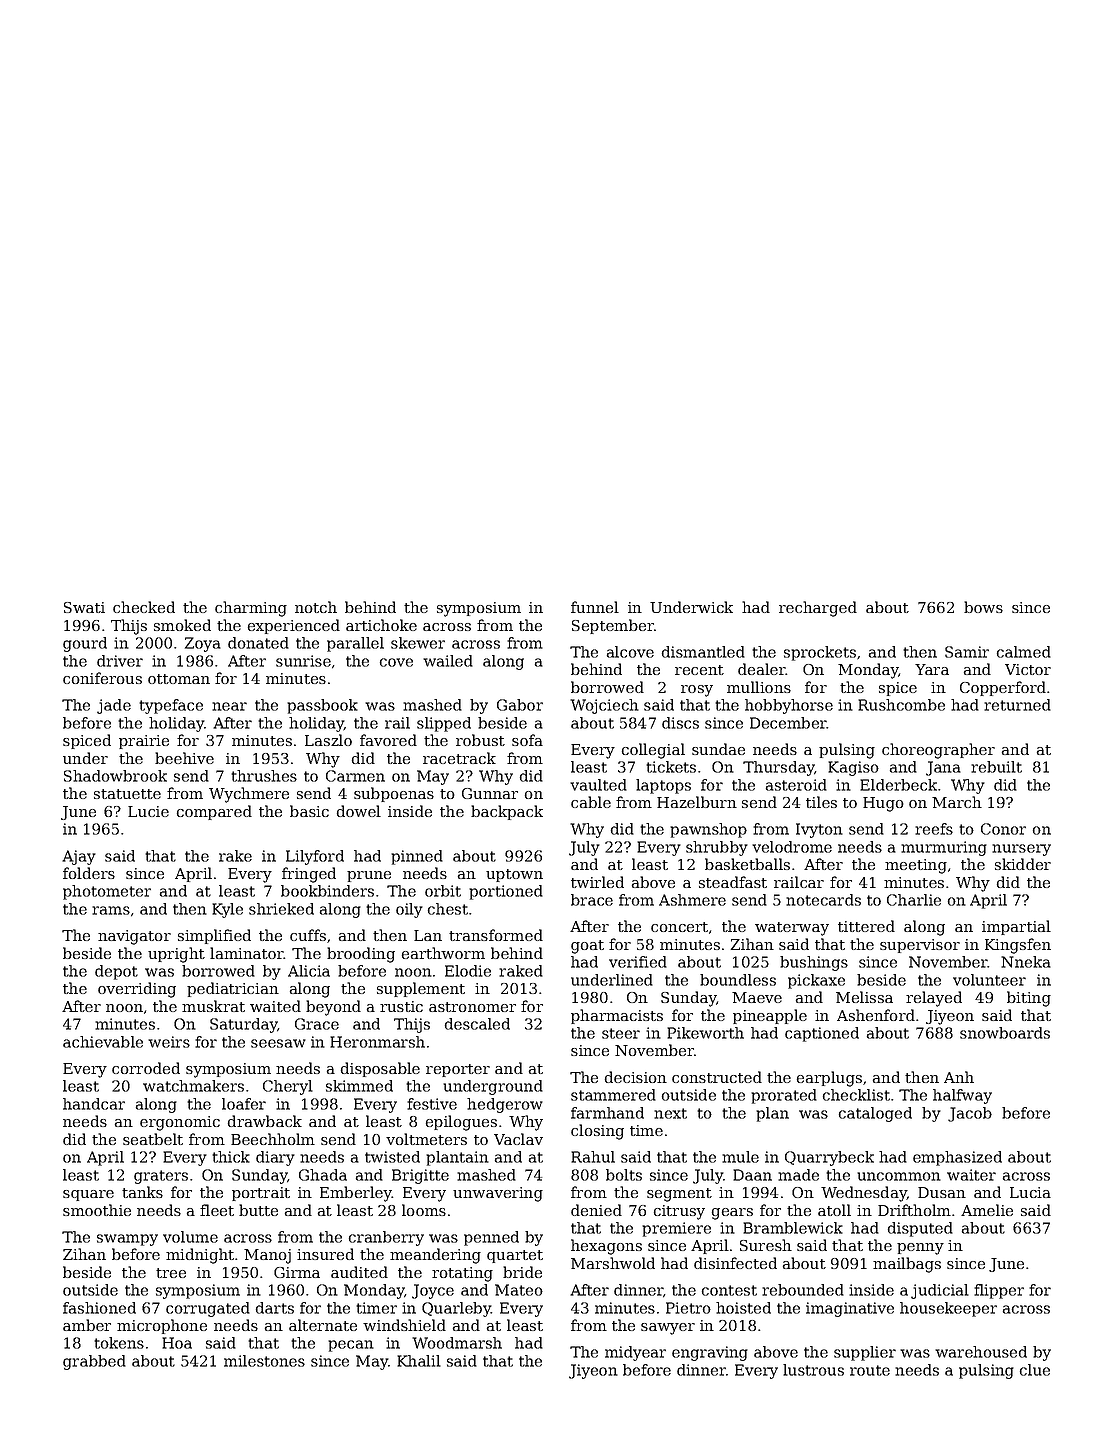 The width and height of the image is (1114, 1442). Describe the element at coordinates (818, 609) in the image. I see `recharged` at that location.
